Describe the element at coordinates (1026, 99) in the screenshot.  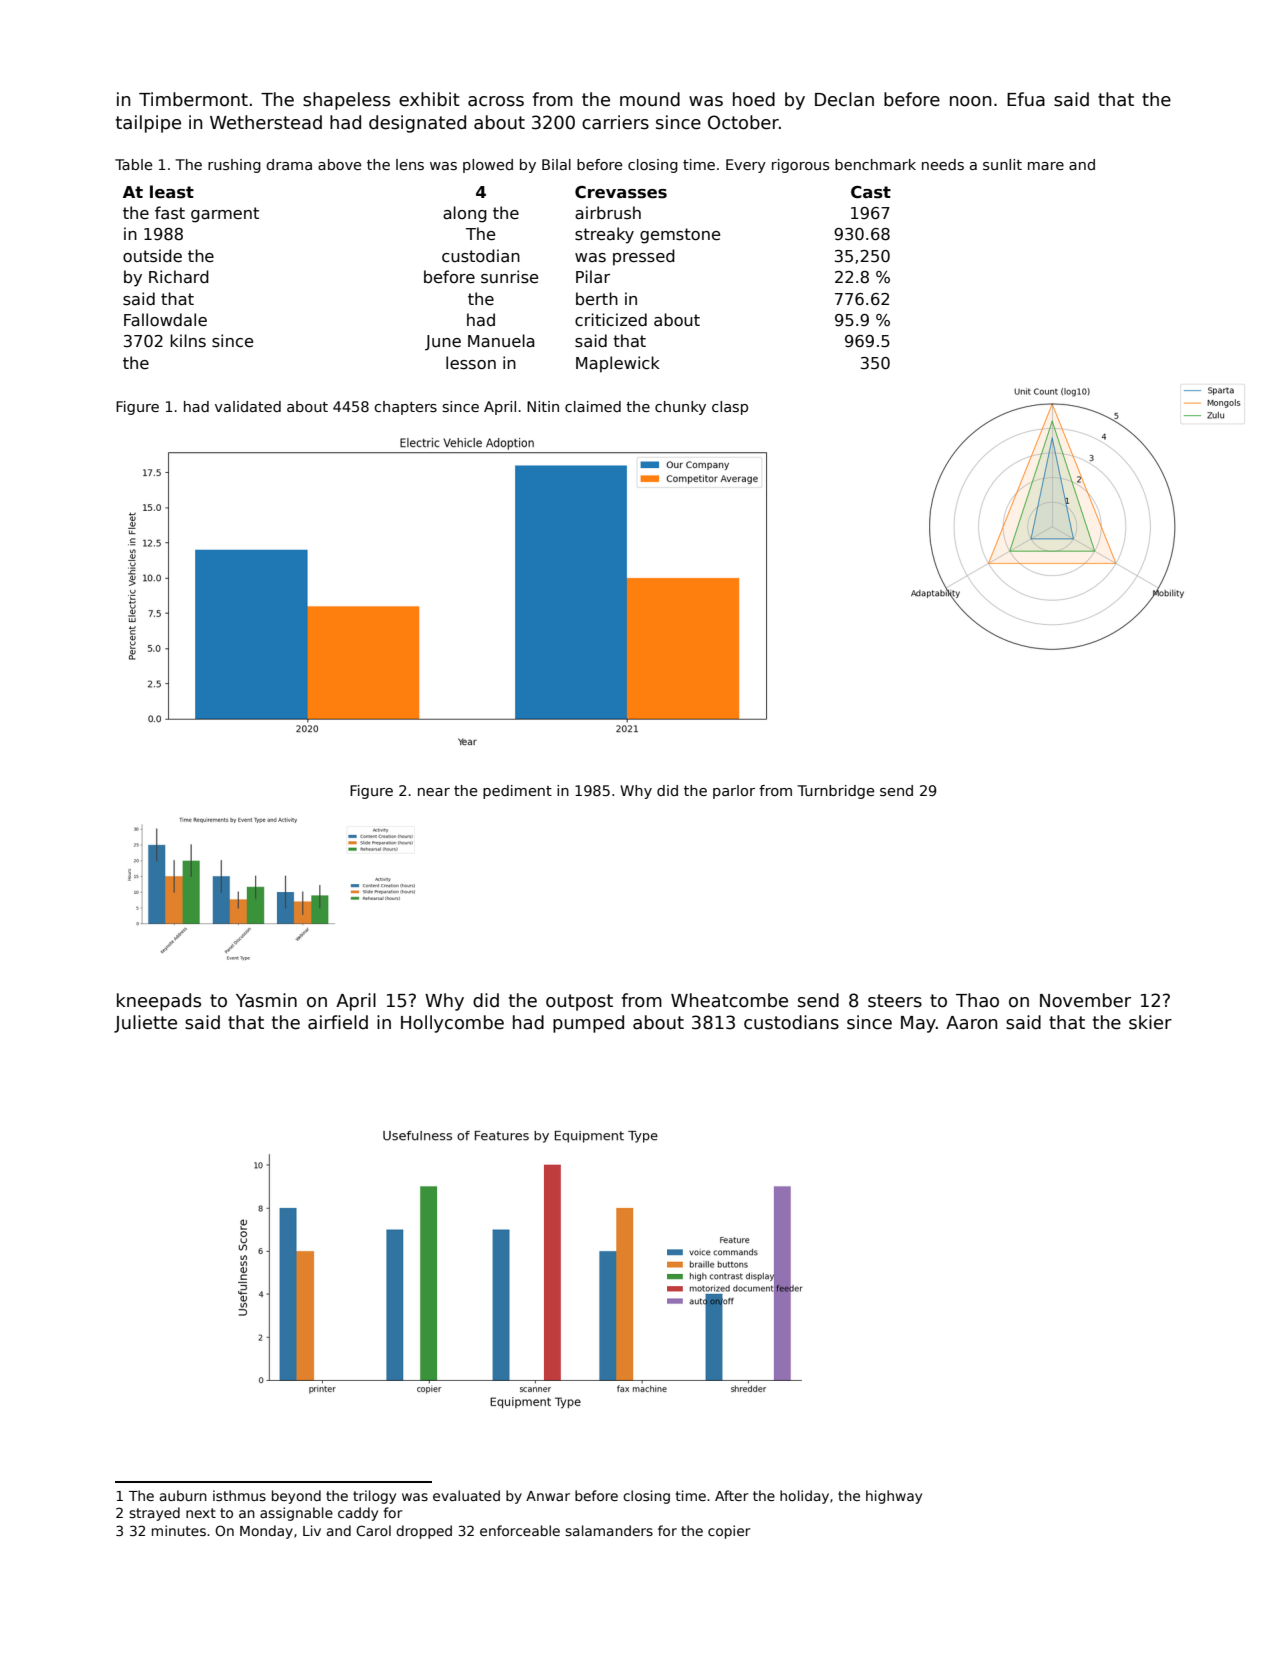
I see `Efua` at that location.
